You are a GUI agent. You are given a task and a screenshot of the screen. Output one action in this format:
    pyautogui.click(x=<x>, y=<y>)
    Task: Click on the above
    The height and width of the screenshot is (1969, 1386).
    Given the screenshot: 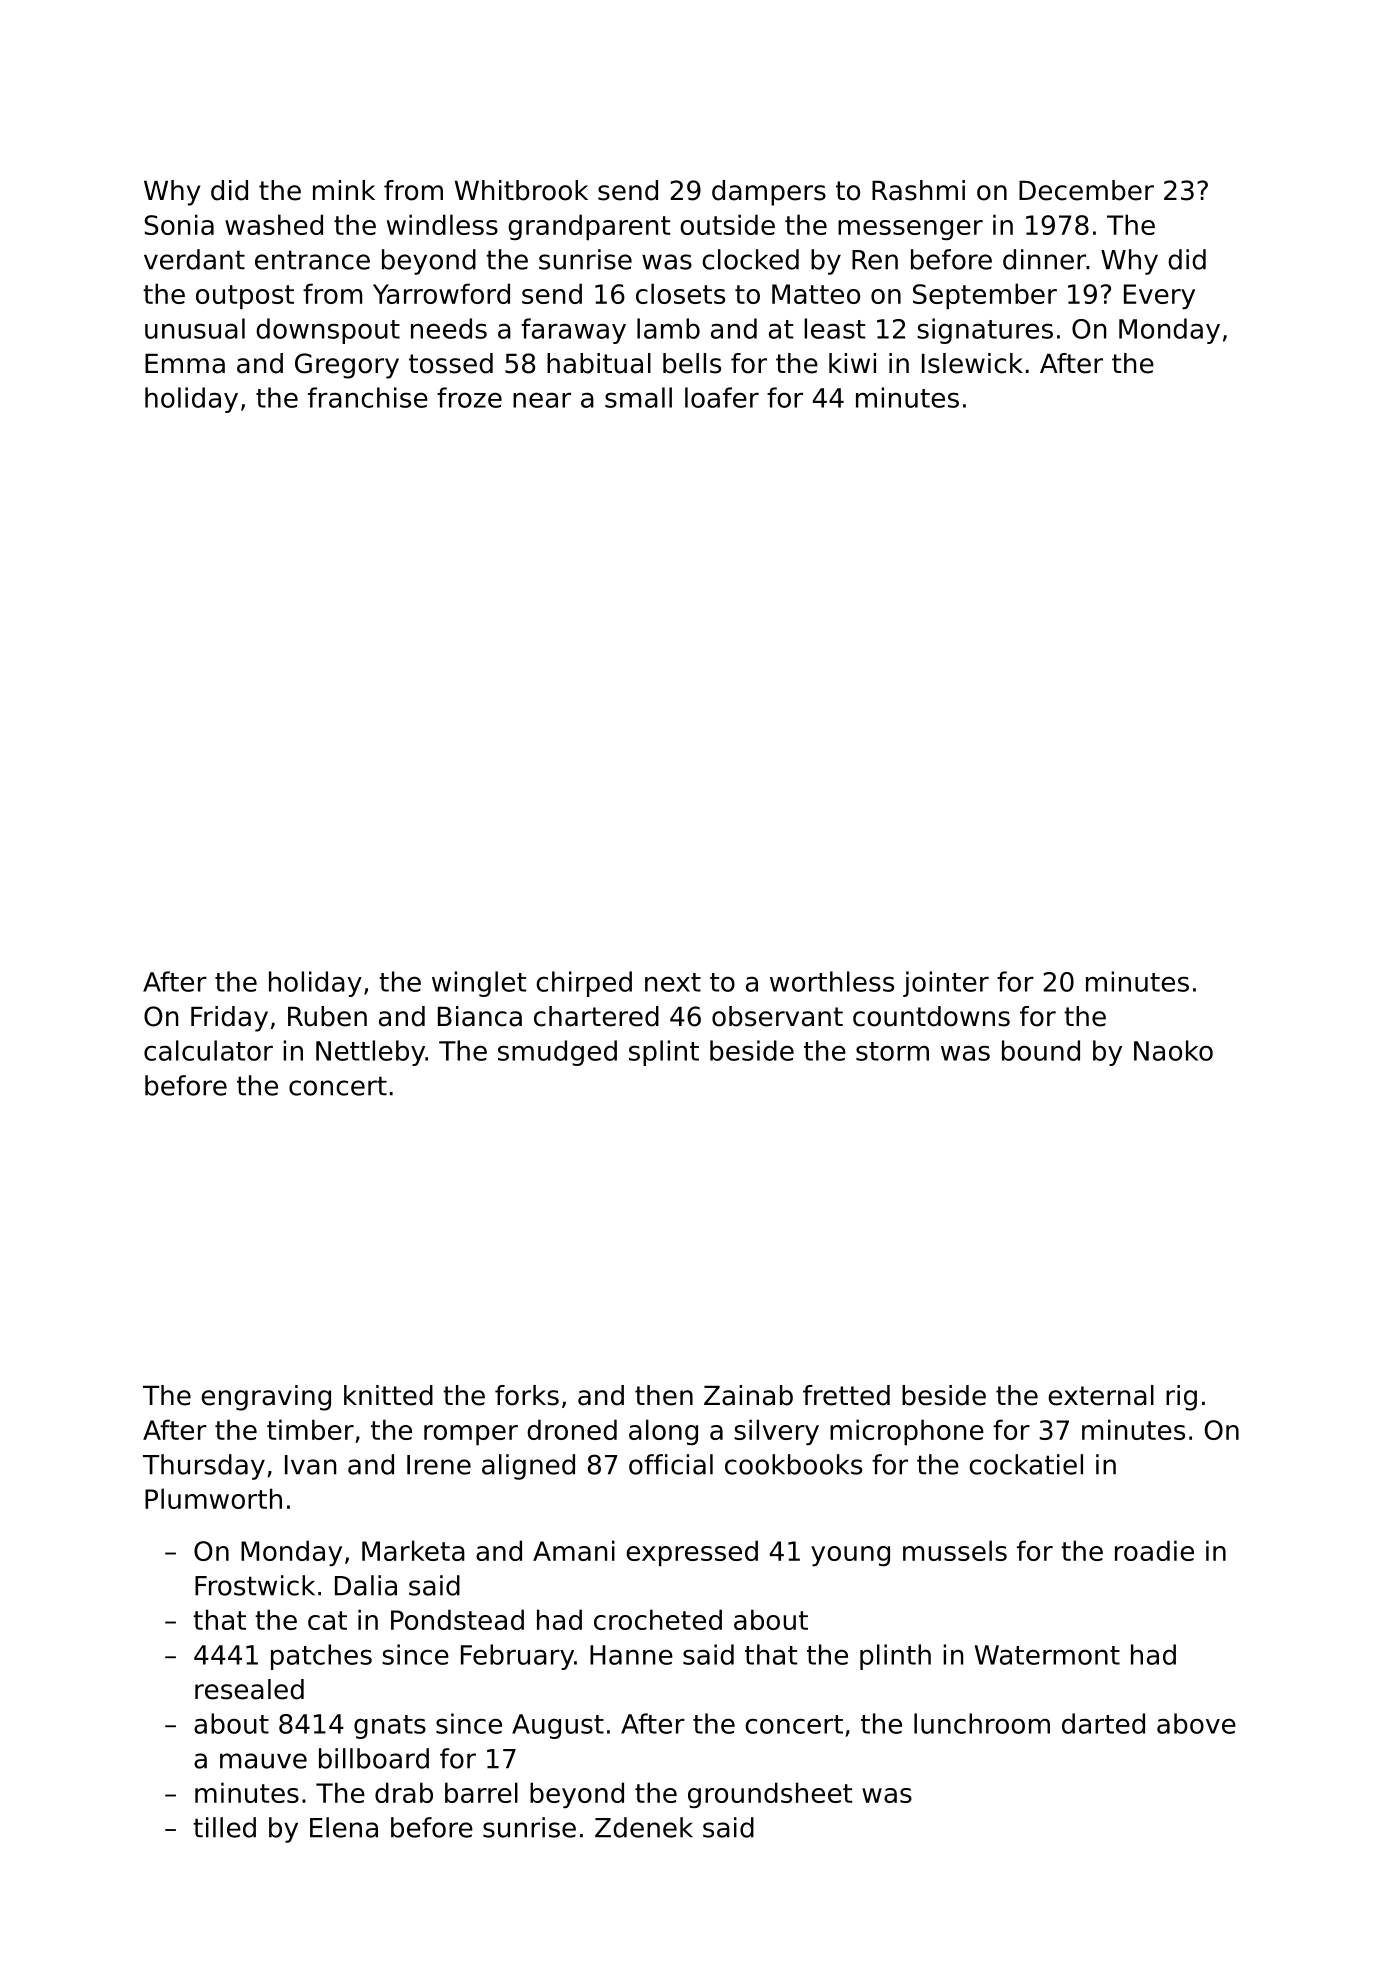 What is the action you would take?
    pyautogui.click(x=1196, y=1723)
